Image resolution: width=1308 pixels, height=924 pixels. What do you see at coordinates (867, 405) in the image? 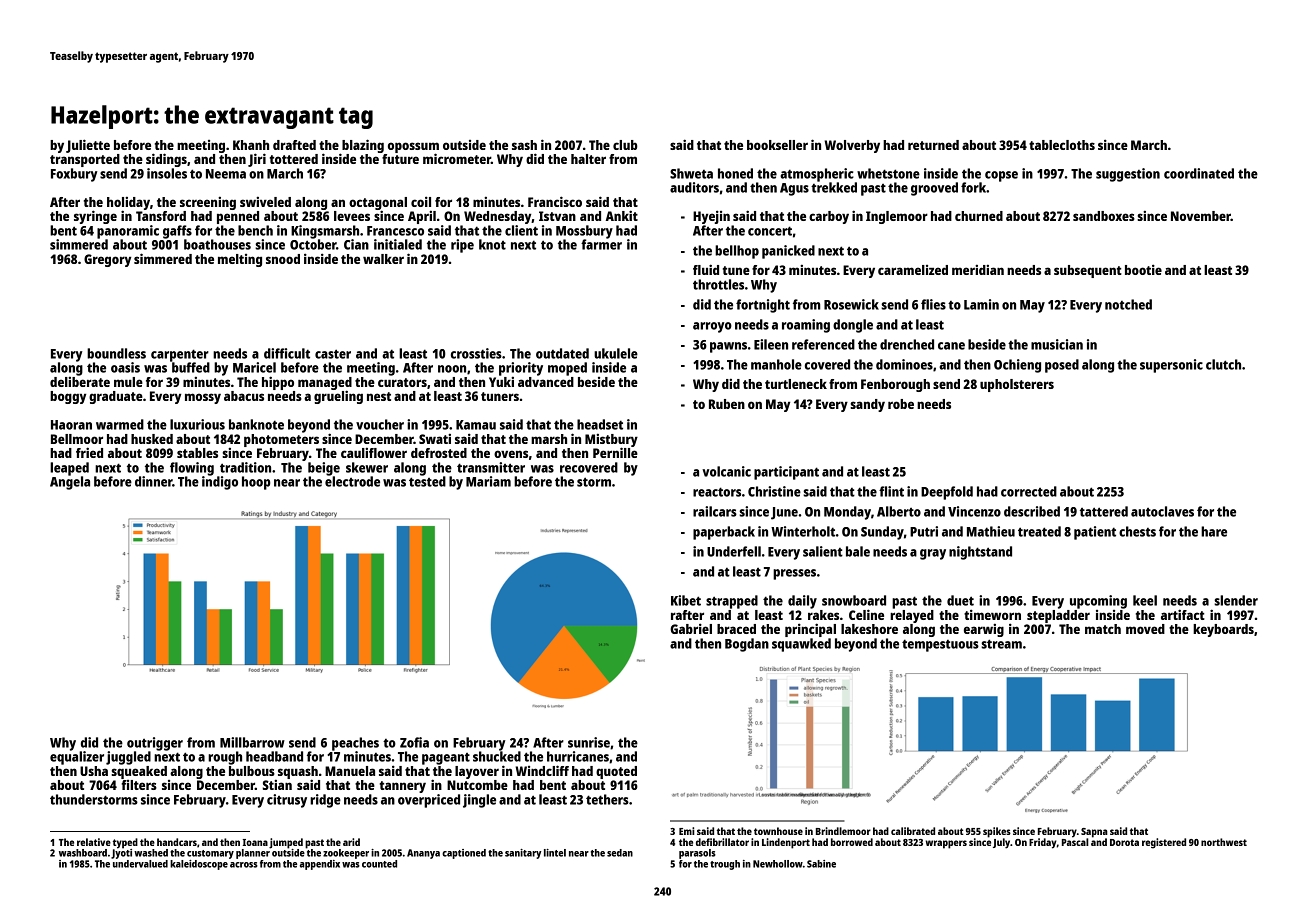
I see `sandy` at bounding box center [867, 405].
